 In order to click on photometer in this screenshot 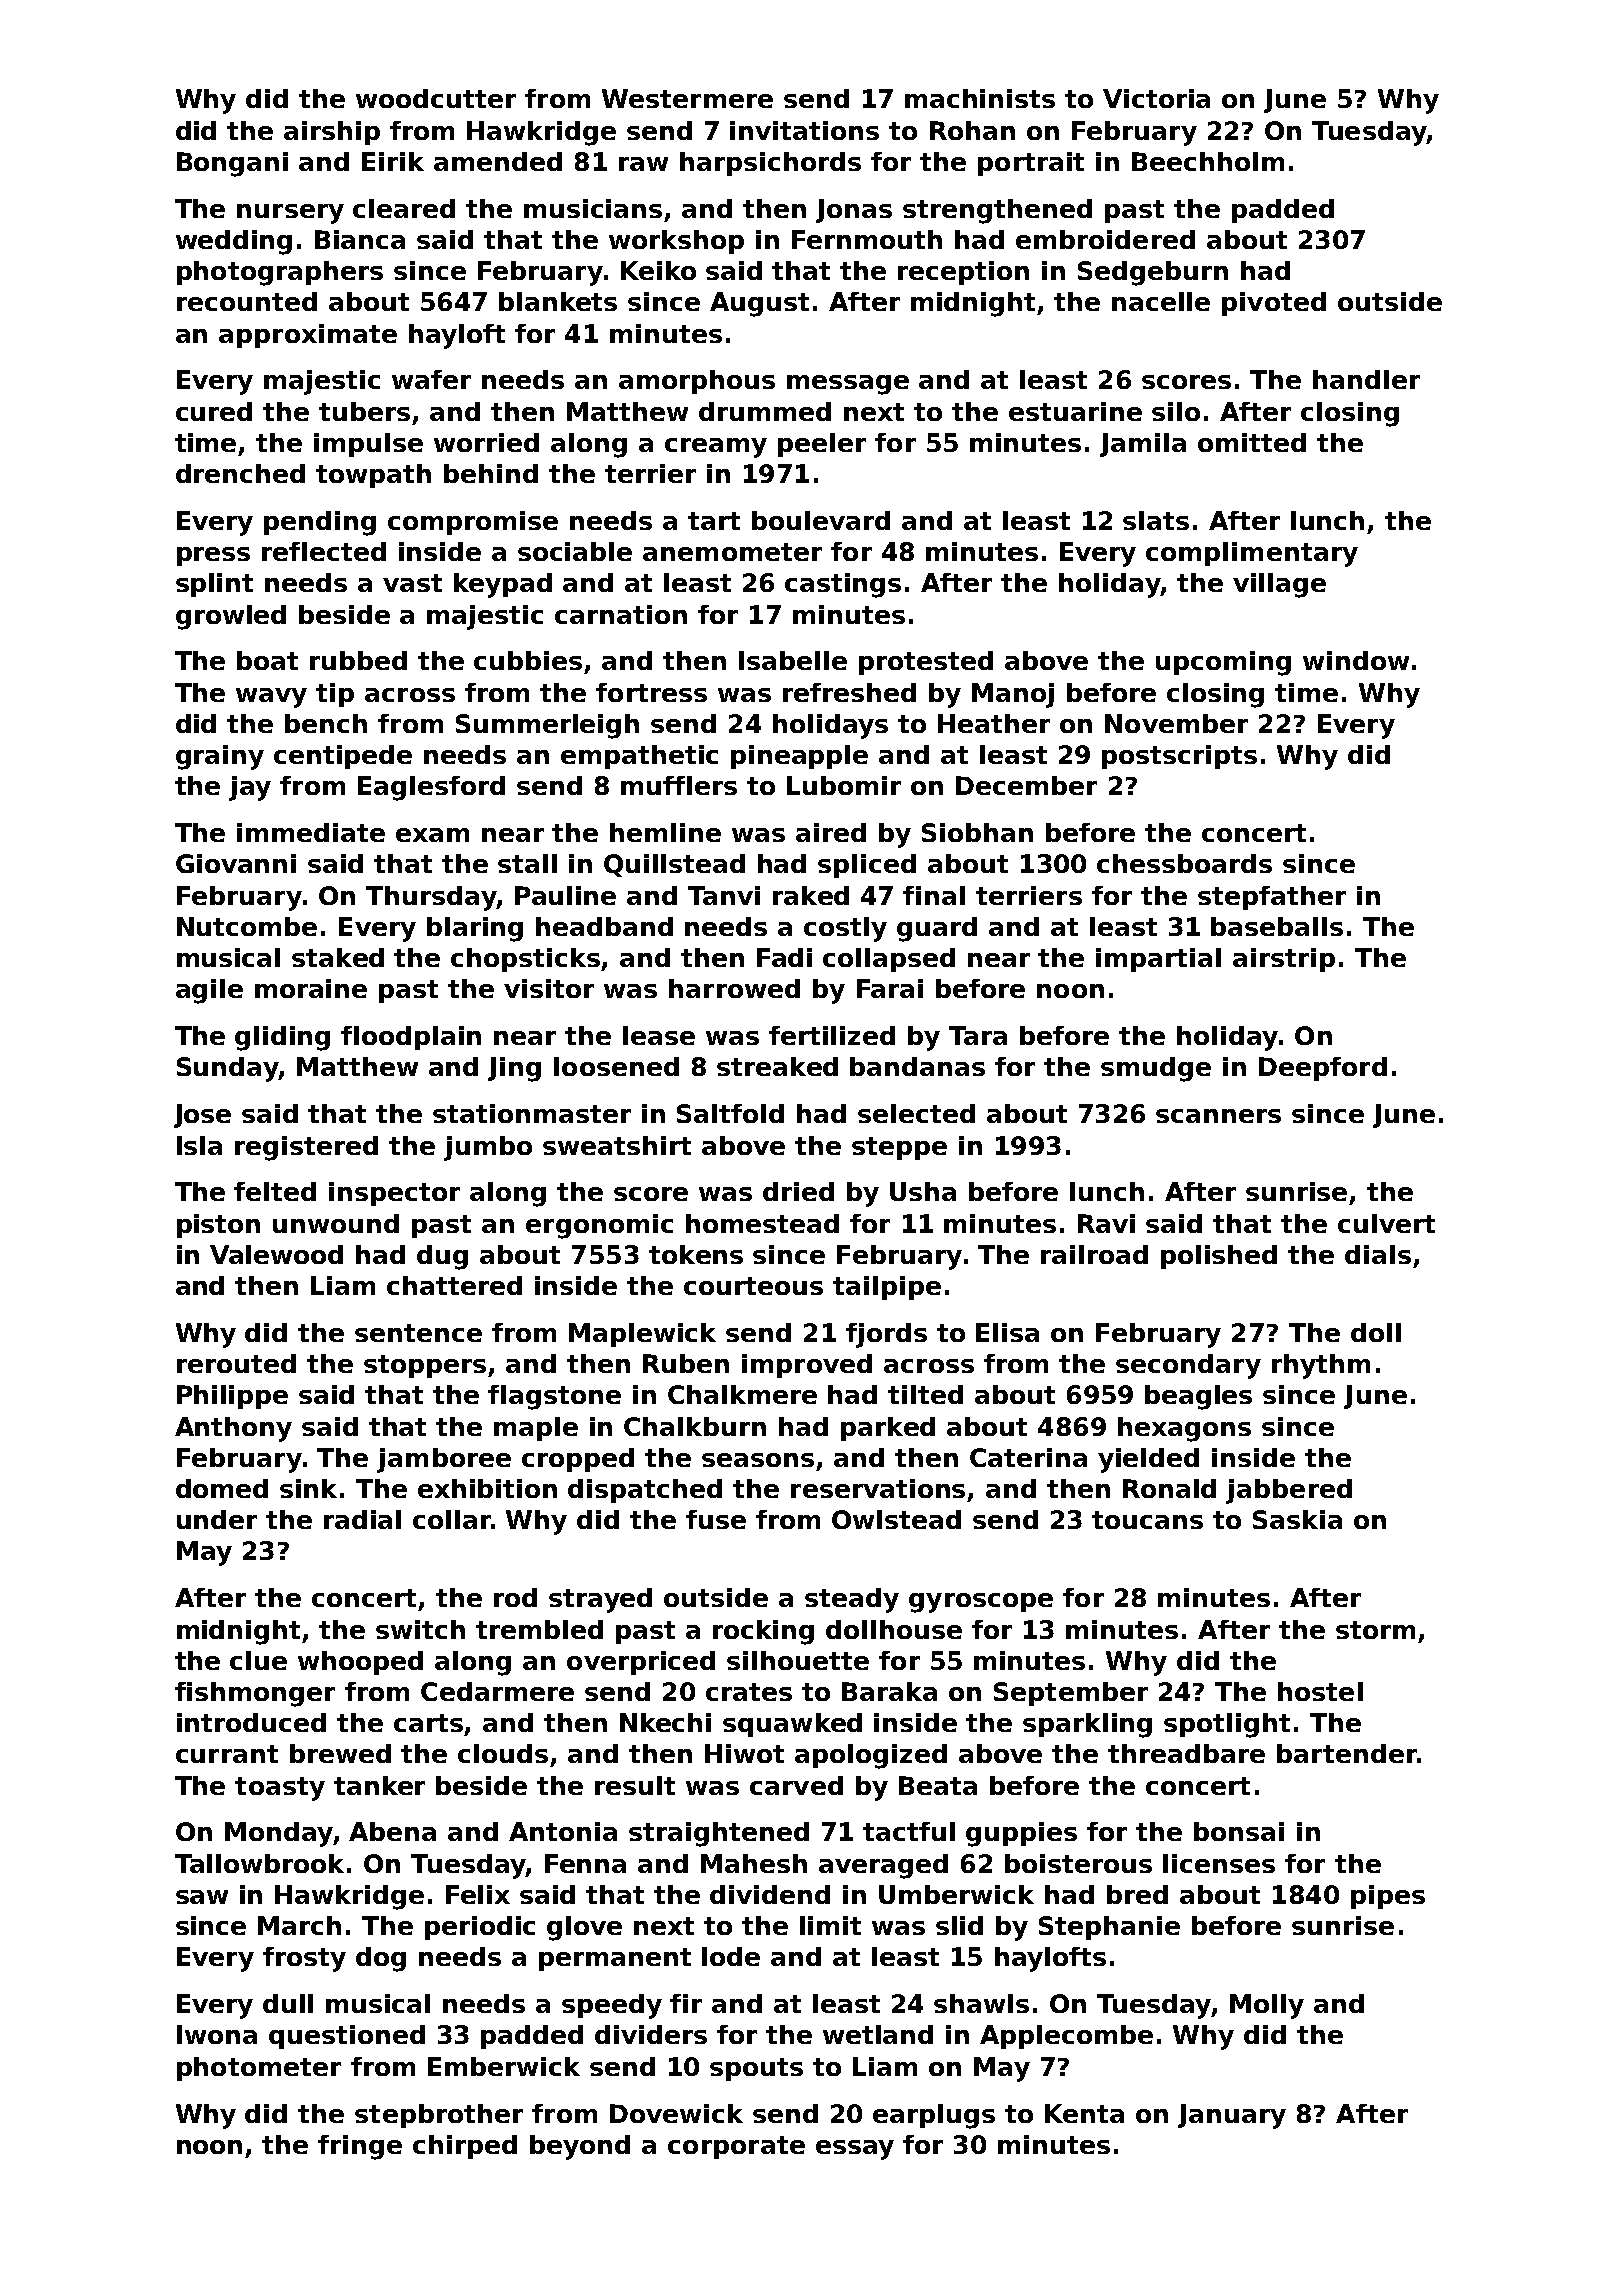, I will do `click(259, 2069)`.
